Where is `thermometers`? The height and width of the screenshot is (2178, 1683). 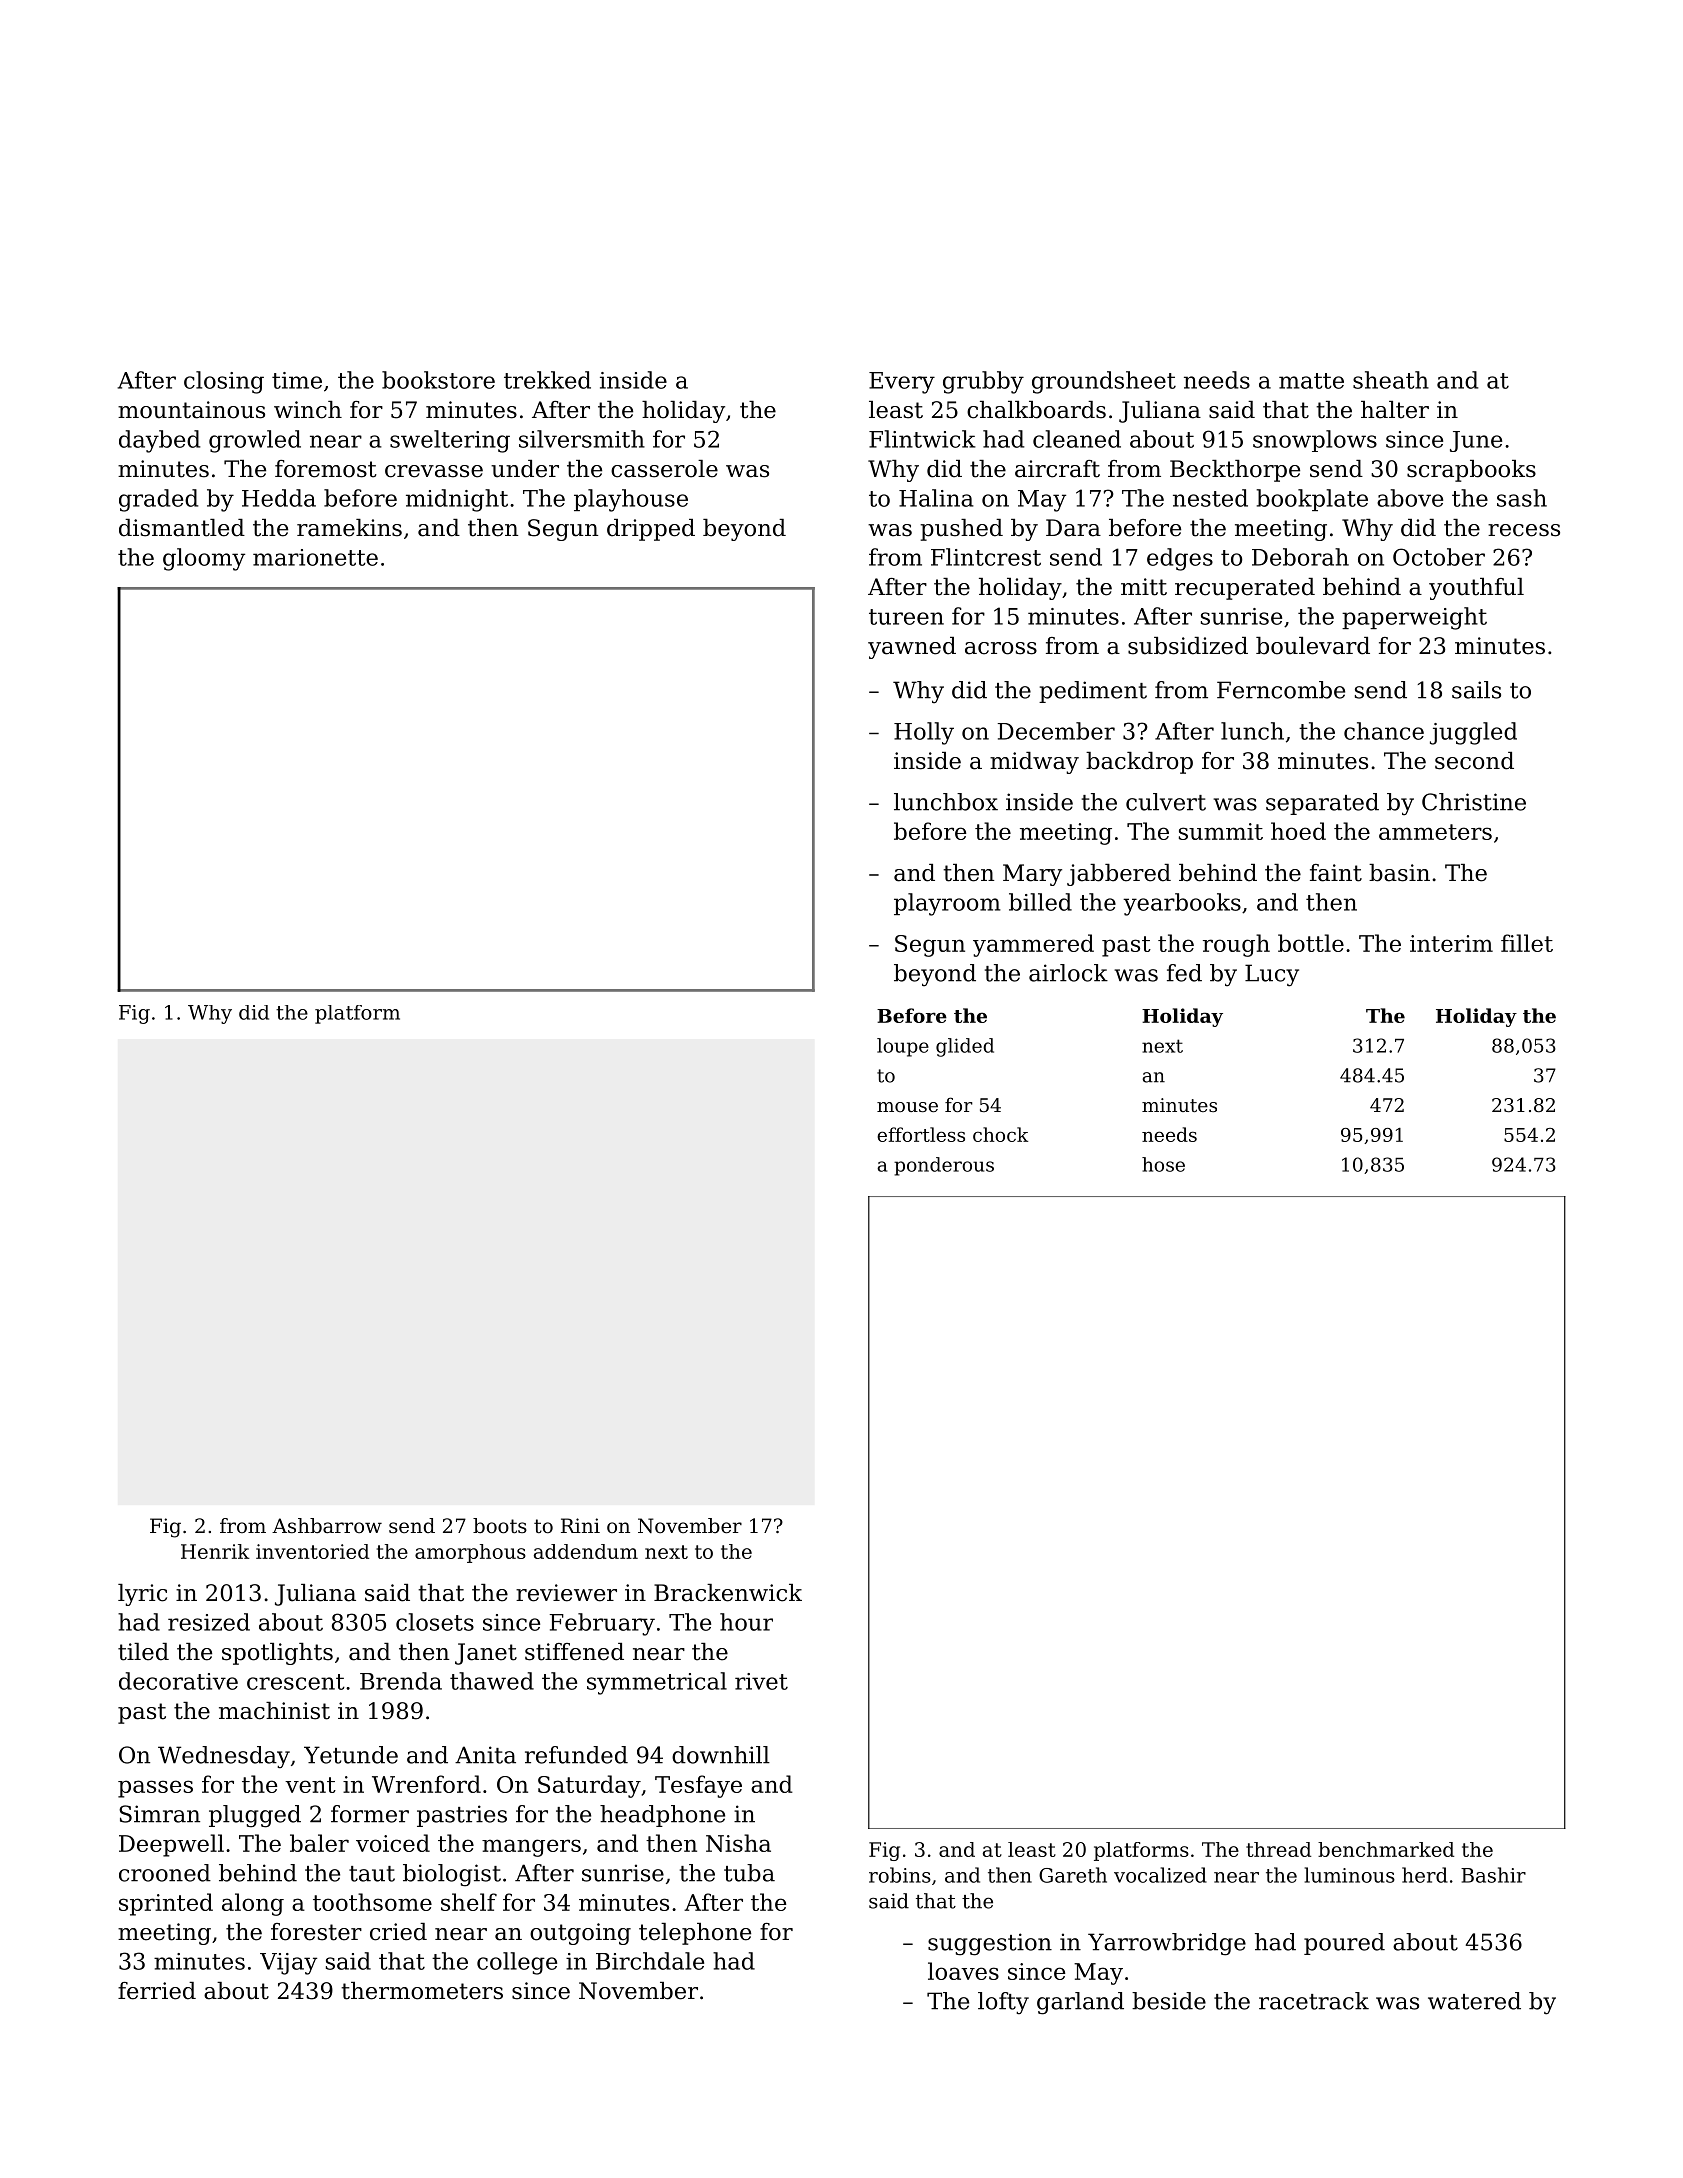 thermometers is located at coordinates (422, 1991).
